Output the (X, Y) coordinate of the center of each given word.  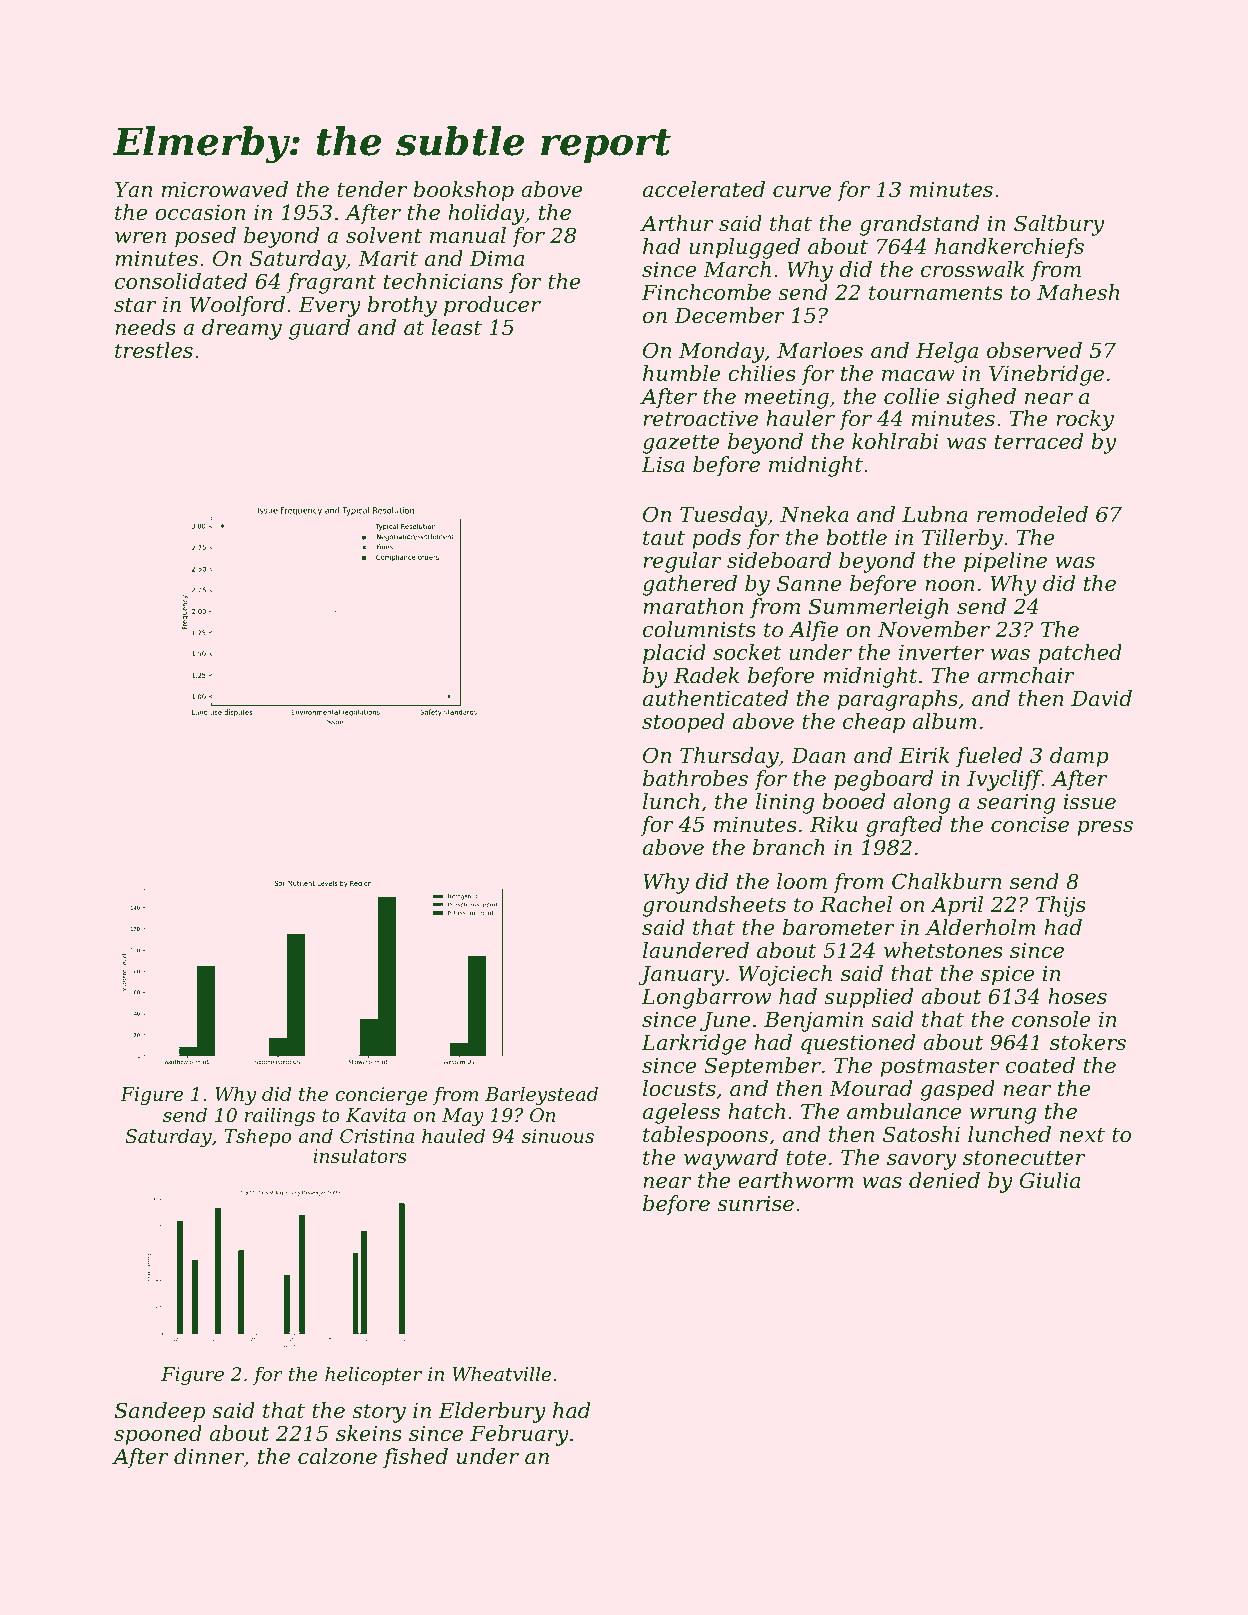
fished (415, 1458)
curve (802, 192)
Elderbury (492, 1412)
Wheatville (501, 1373)
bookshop (463, 191)
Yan (133, 190)
